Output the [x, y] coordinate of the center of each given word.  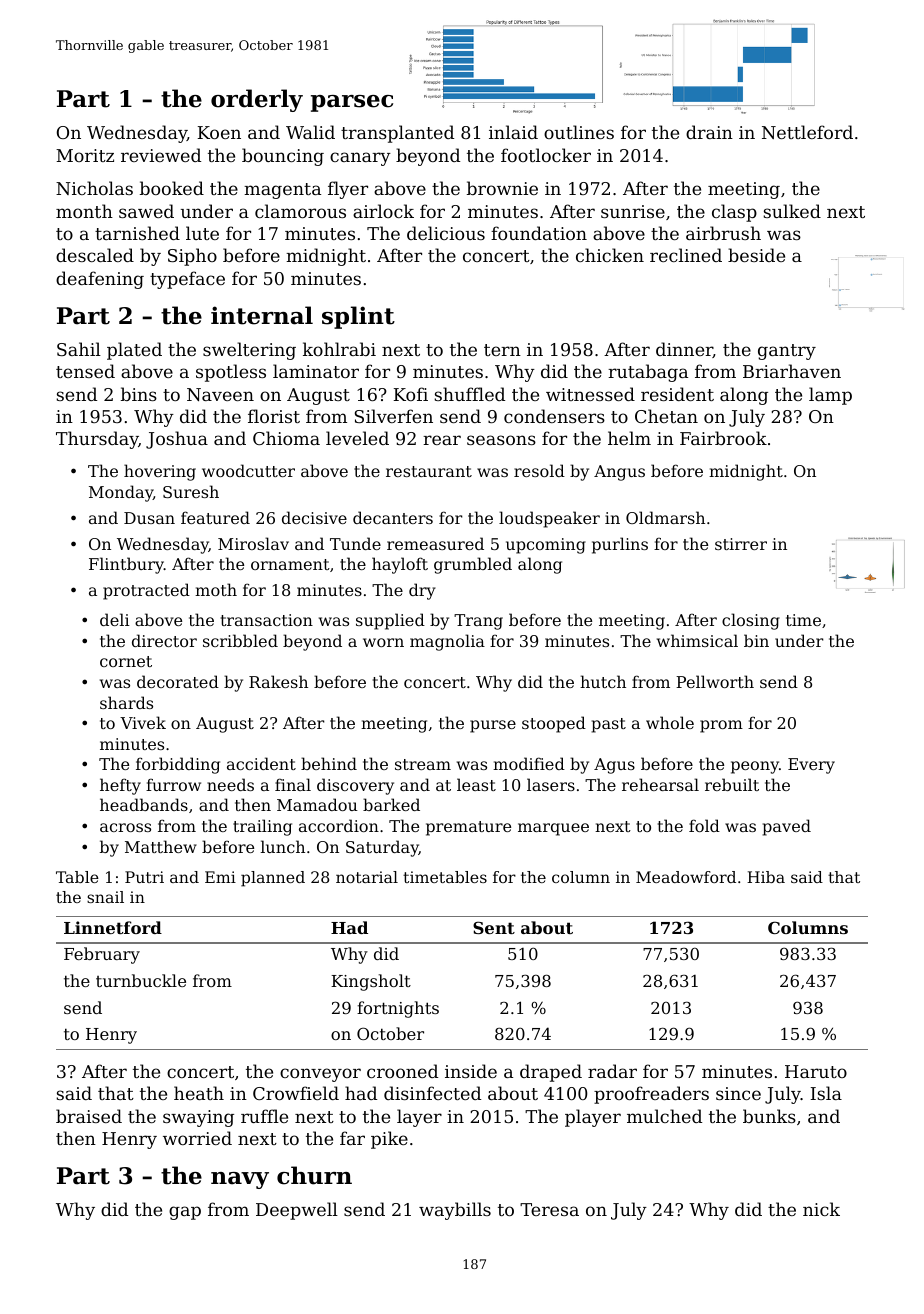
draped [551, 1073]
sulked [792, 211]
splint [358, 317]
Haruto [816, 1071]
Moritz [85, 155]
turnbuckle [141, 980]
